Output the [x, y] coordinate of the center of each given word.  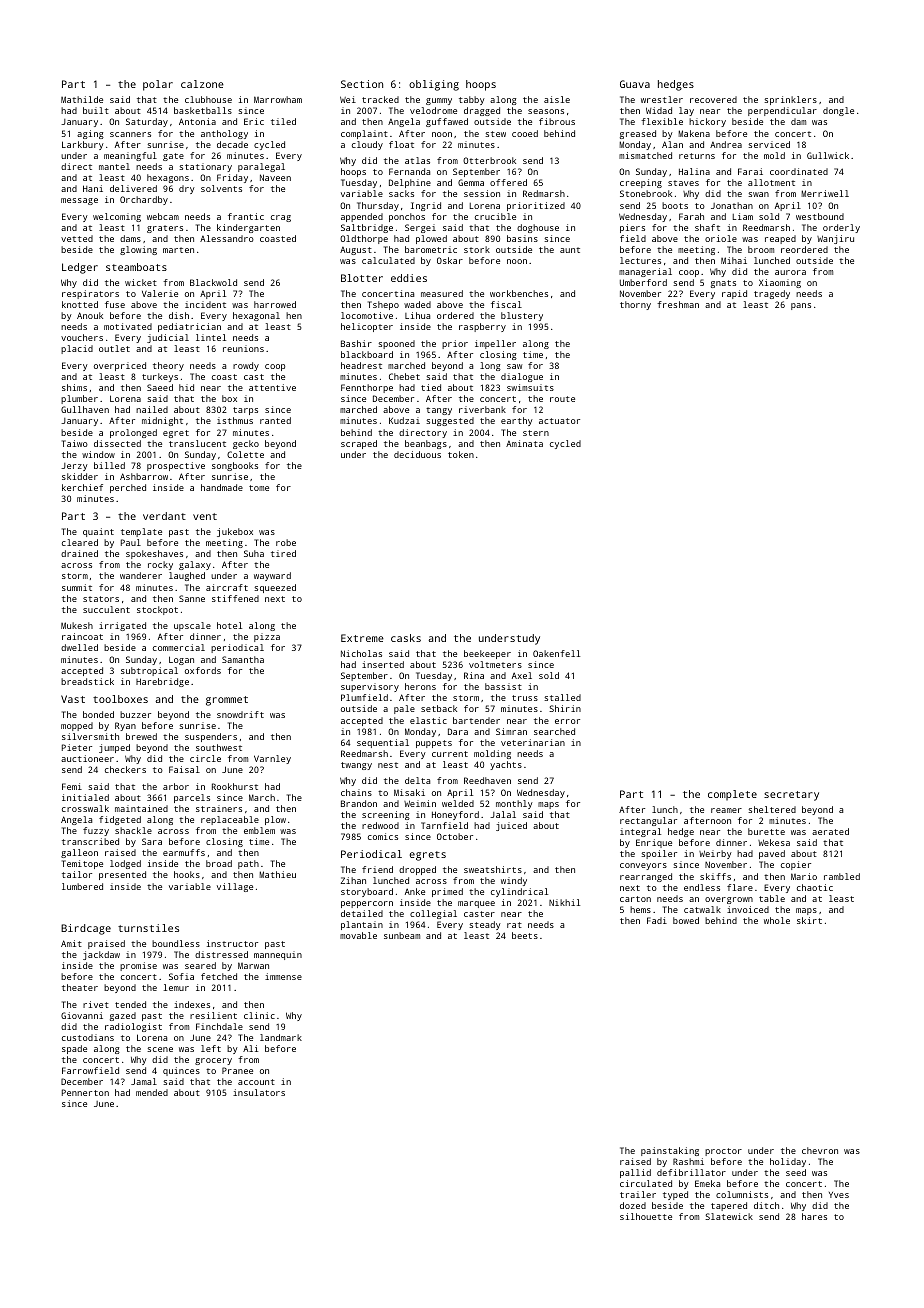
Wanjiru [835, 239]
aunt [570, 250]
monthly [514, 804]
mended [152, 1092]
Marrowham [278, 99]
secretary [791, 796]
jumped [114, 748]
